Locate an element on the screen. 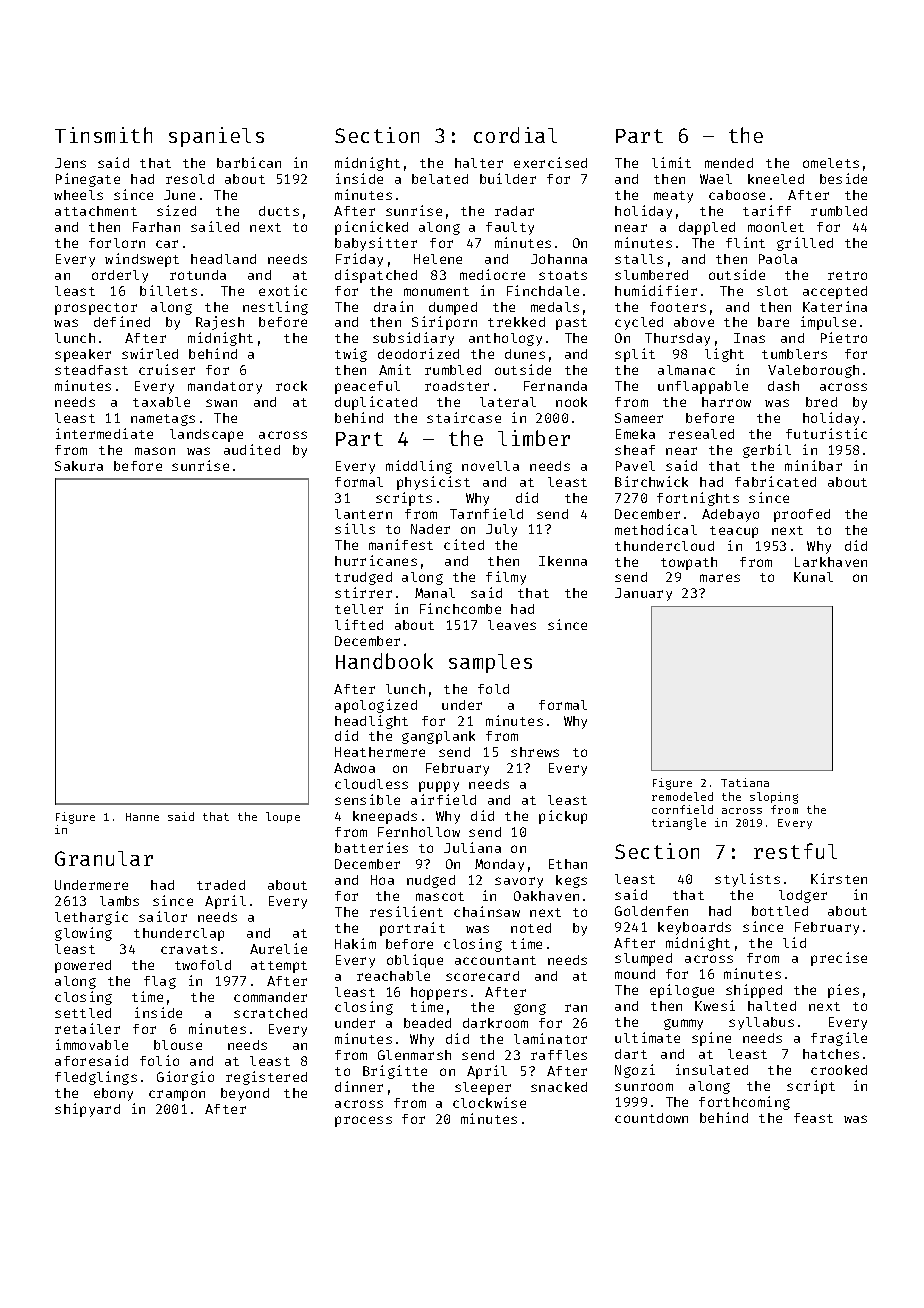  Hakim is located at coordinates (355, 943).
